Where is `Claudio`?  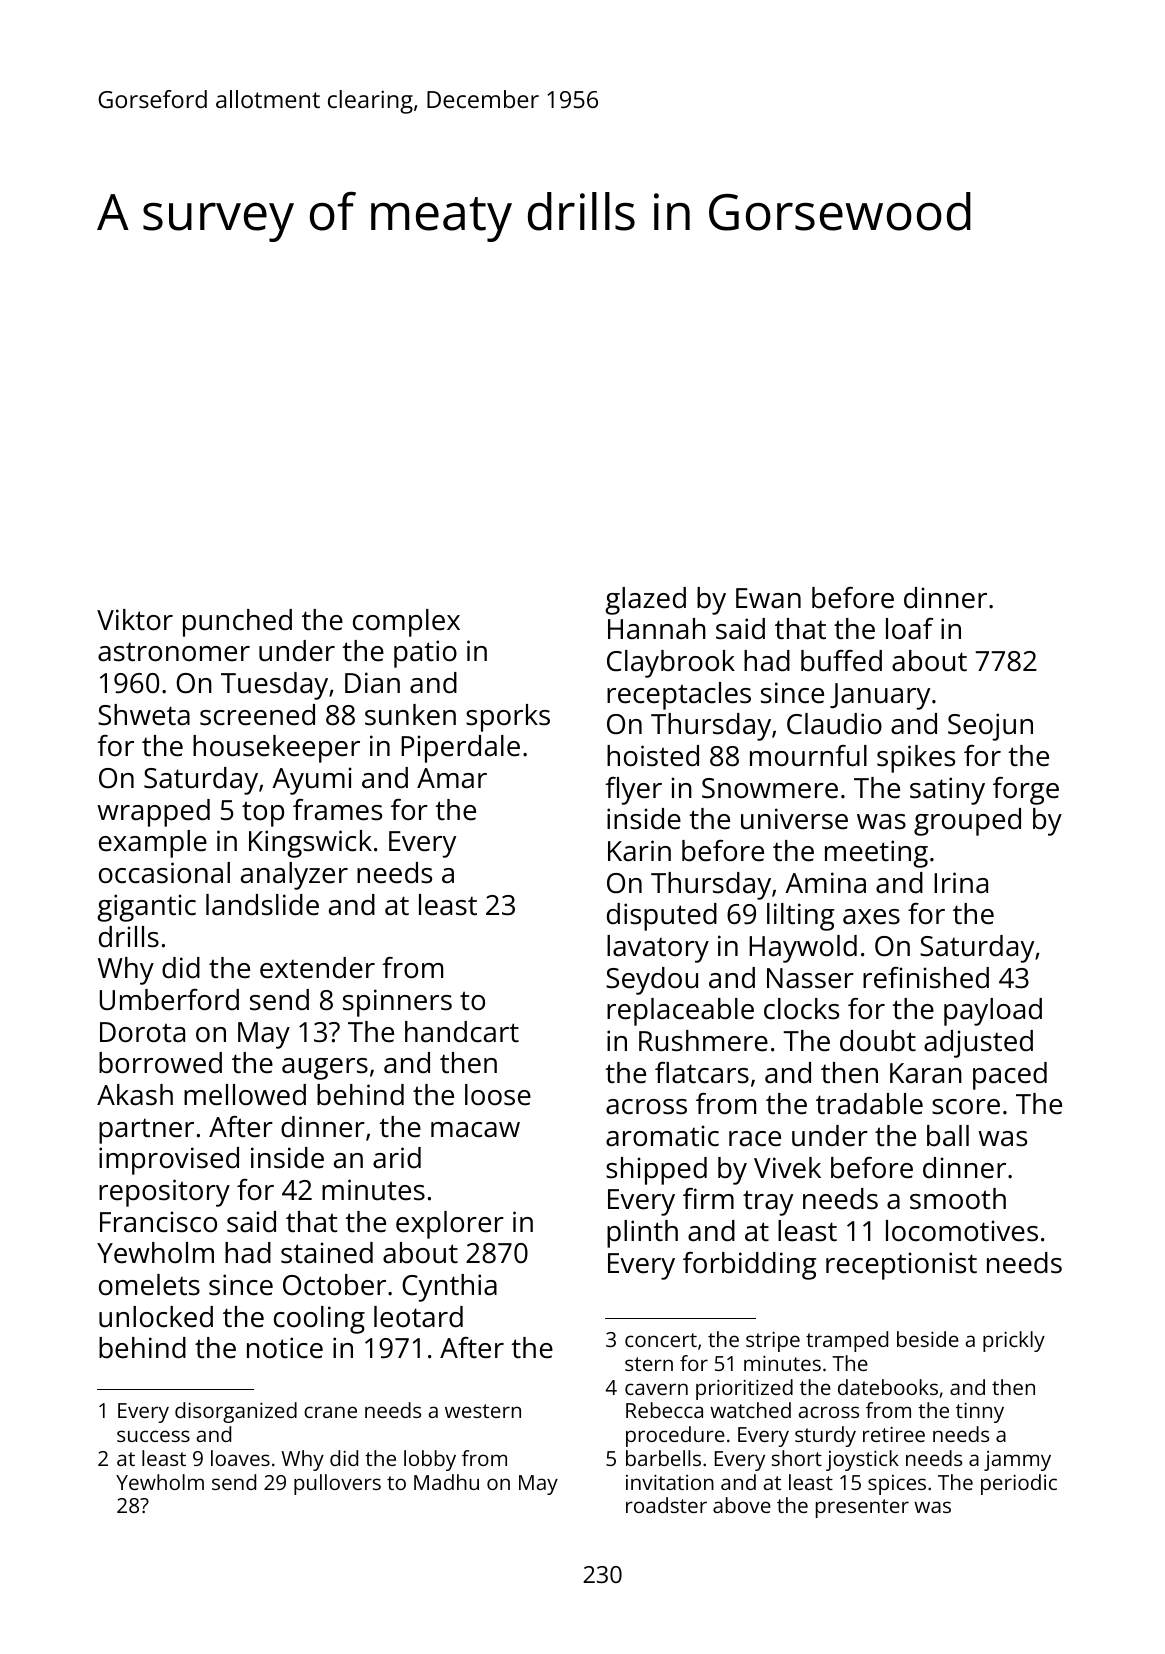
Claudio is located at coordinates (834, 724).
